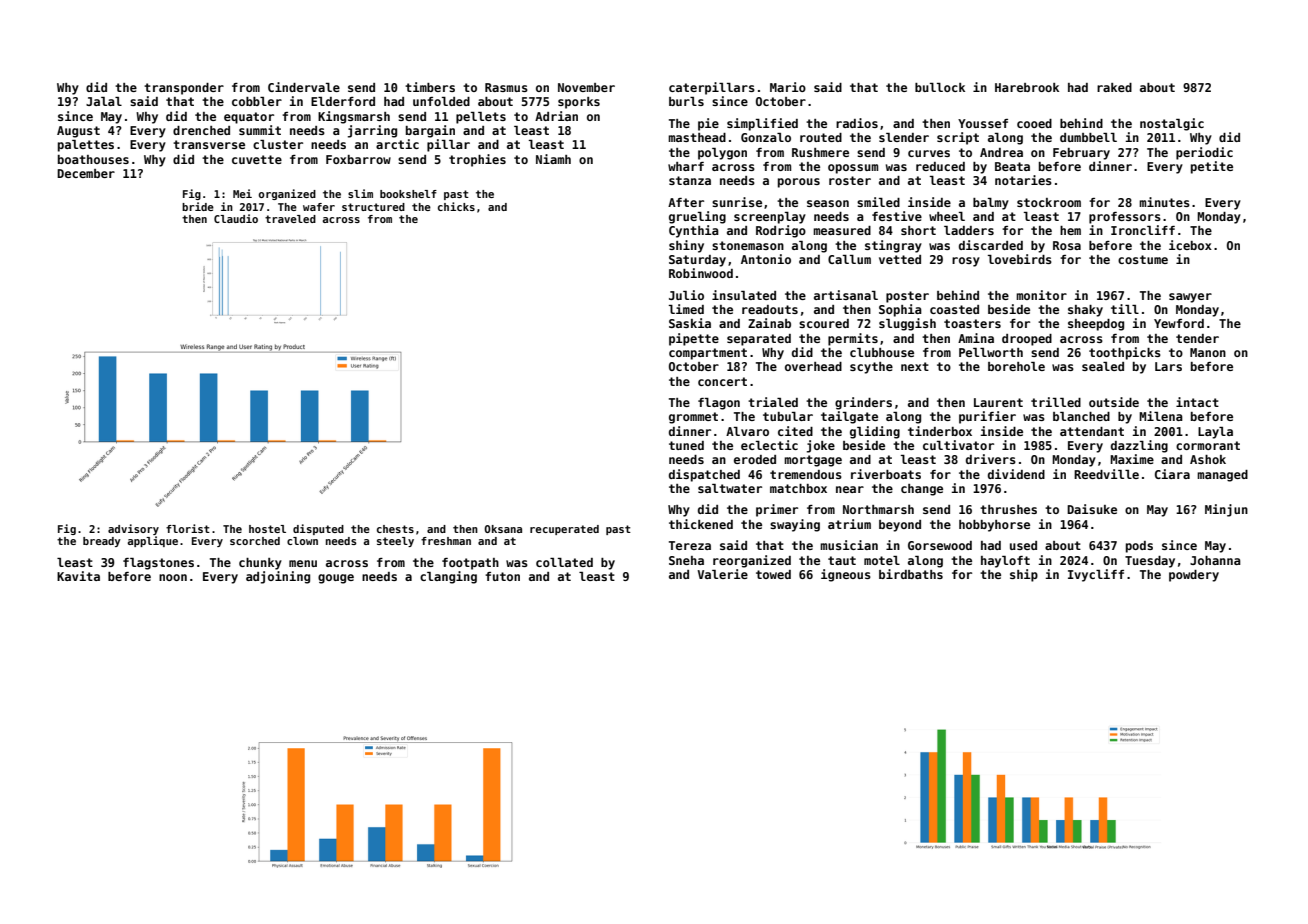 This screenshot has width=1308, height=924. I want to click on Harebrook, so click(1027, 87).
